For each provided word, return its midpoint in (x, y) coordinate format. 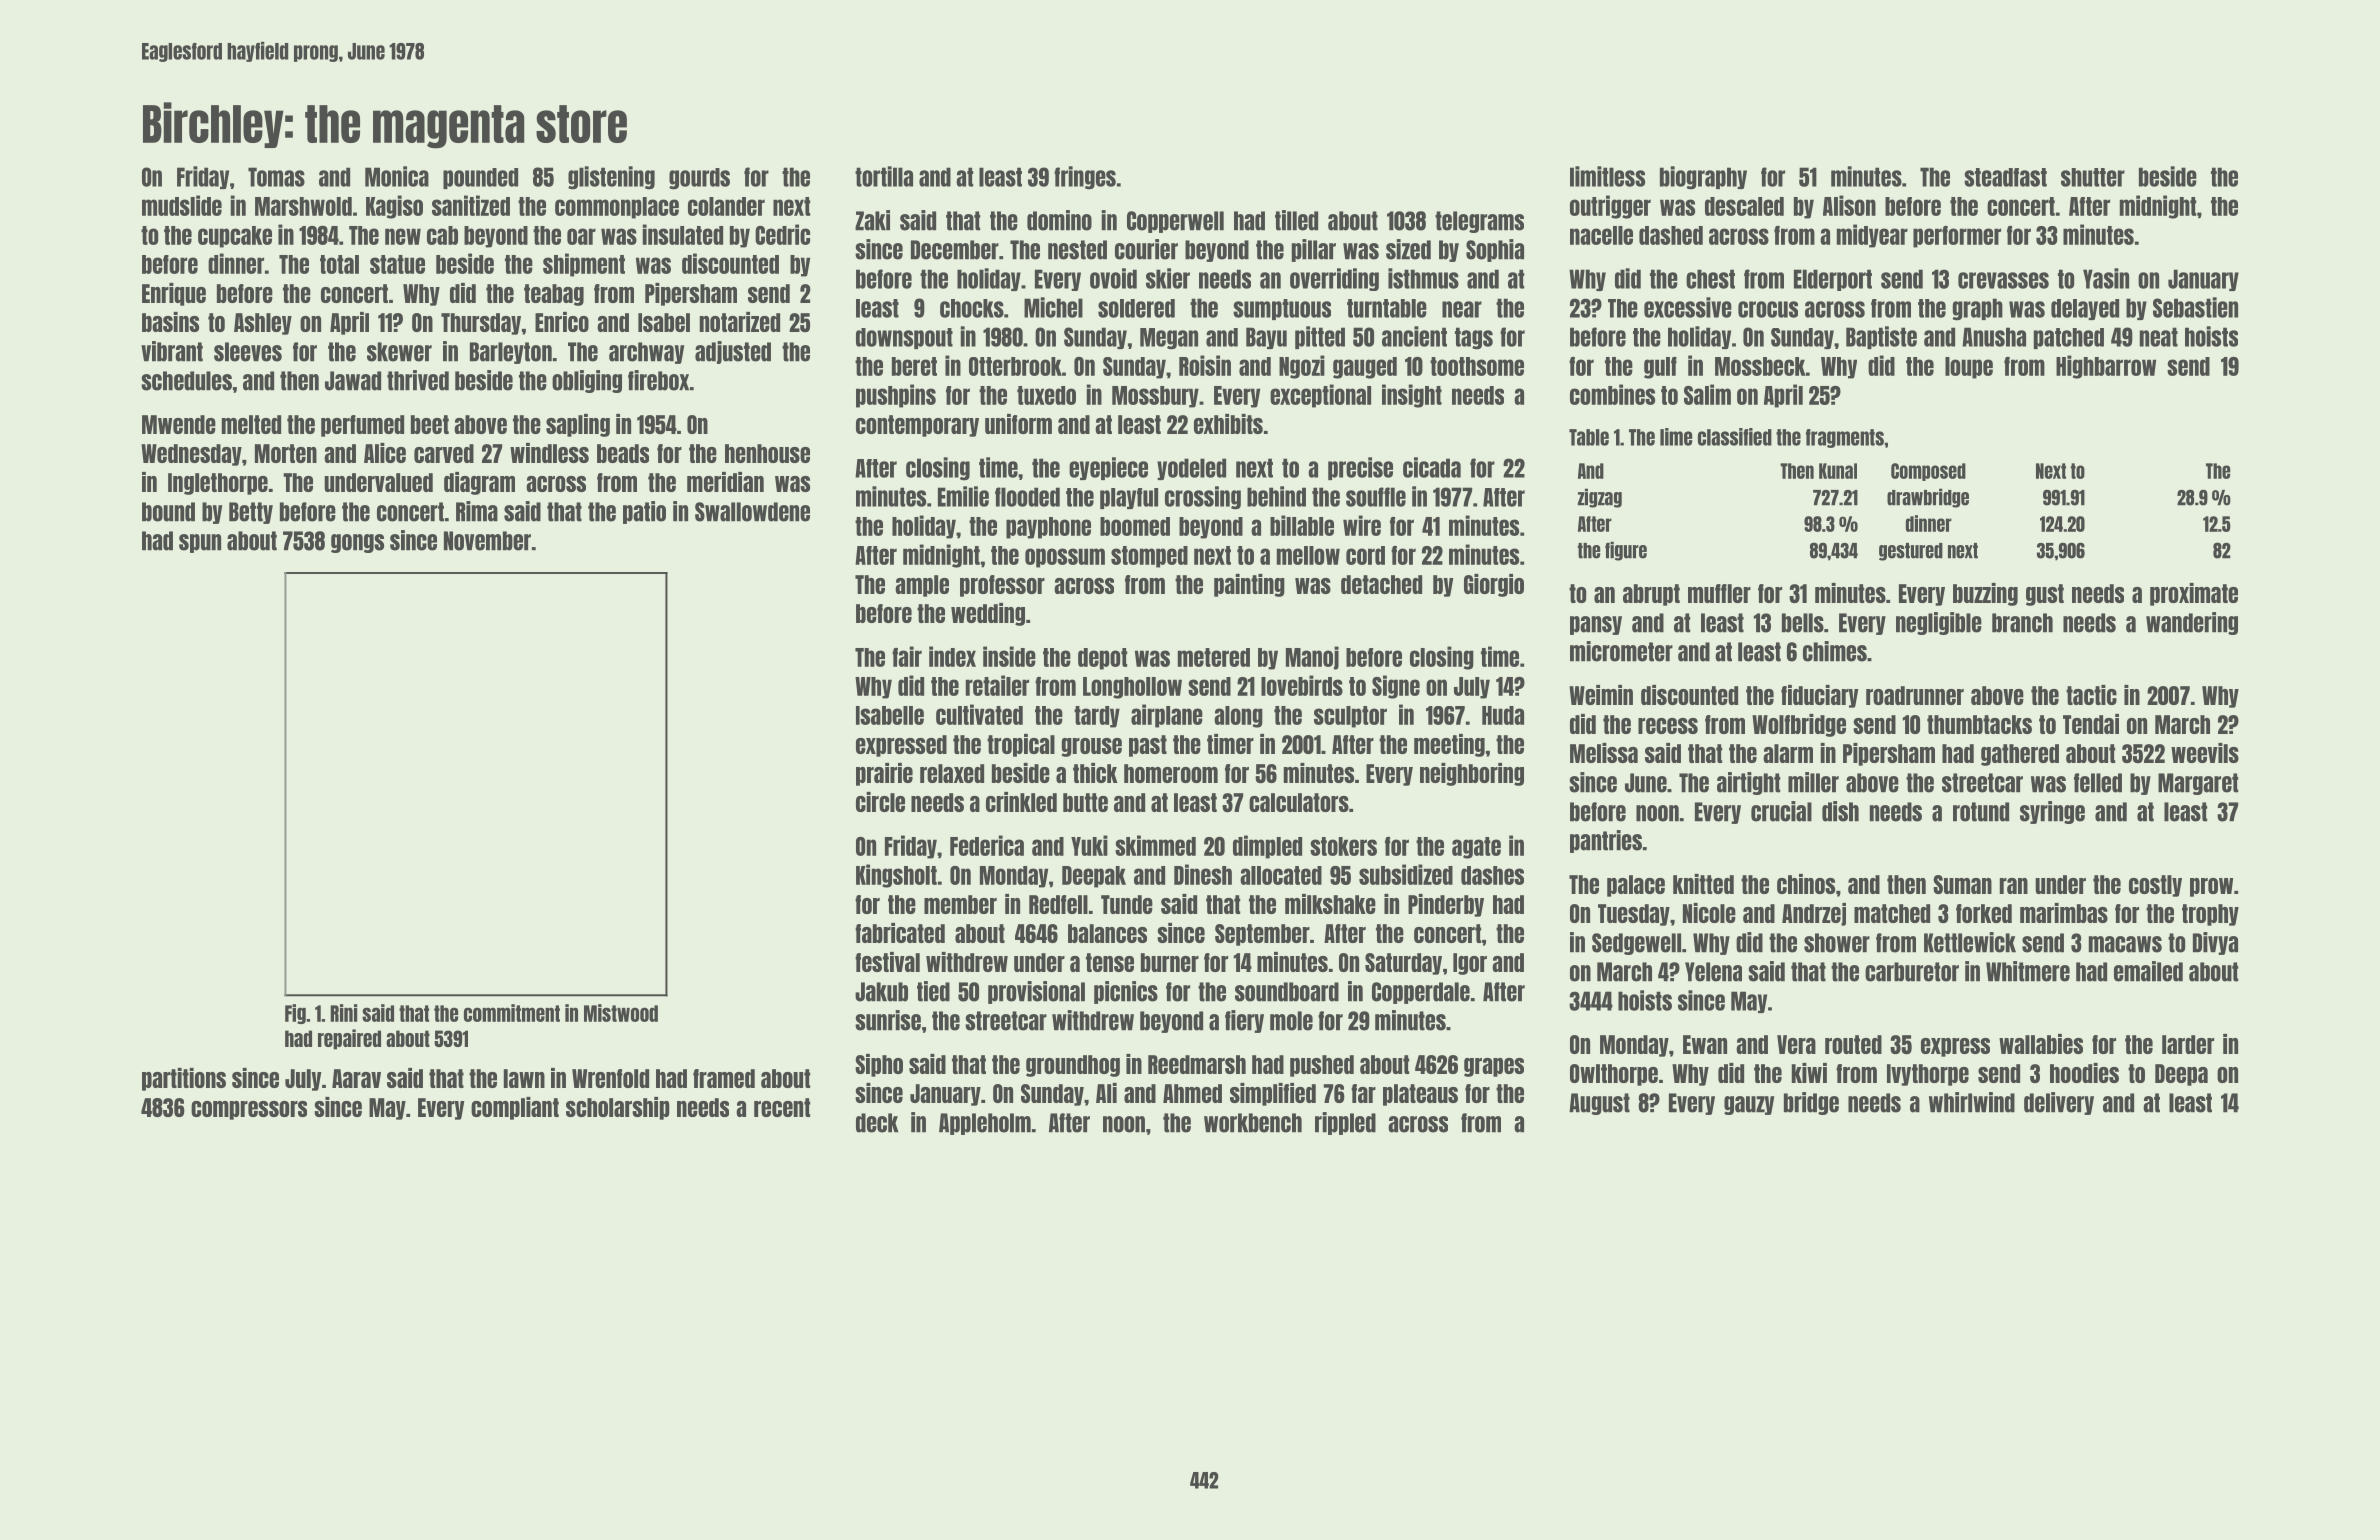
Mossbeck (1760, 366)
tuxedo (1046, 395)
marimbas (2064, 913)
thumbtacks (1979, 724)
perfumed (362, 426)
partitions (184, 1079)
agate (1476, 848)
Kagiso (394, 207)
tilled (1296, 220)
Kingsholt (896, 876)
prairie (884, 774)
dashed (1671, 235)
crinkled (1021, 802)
